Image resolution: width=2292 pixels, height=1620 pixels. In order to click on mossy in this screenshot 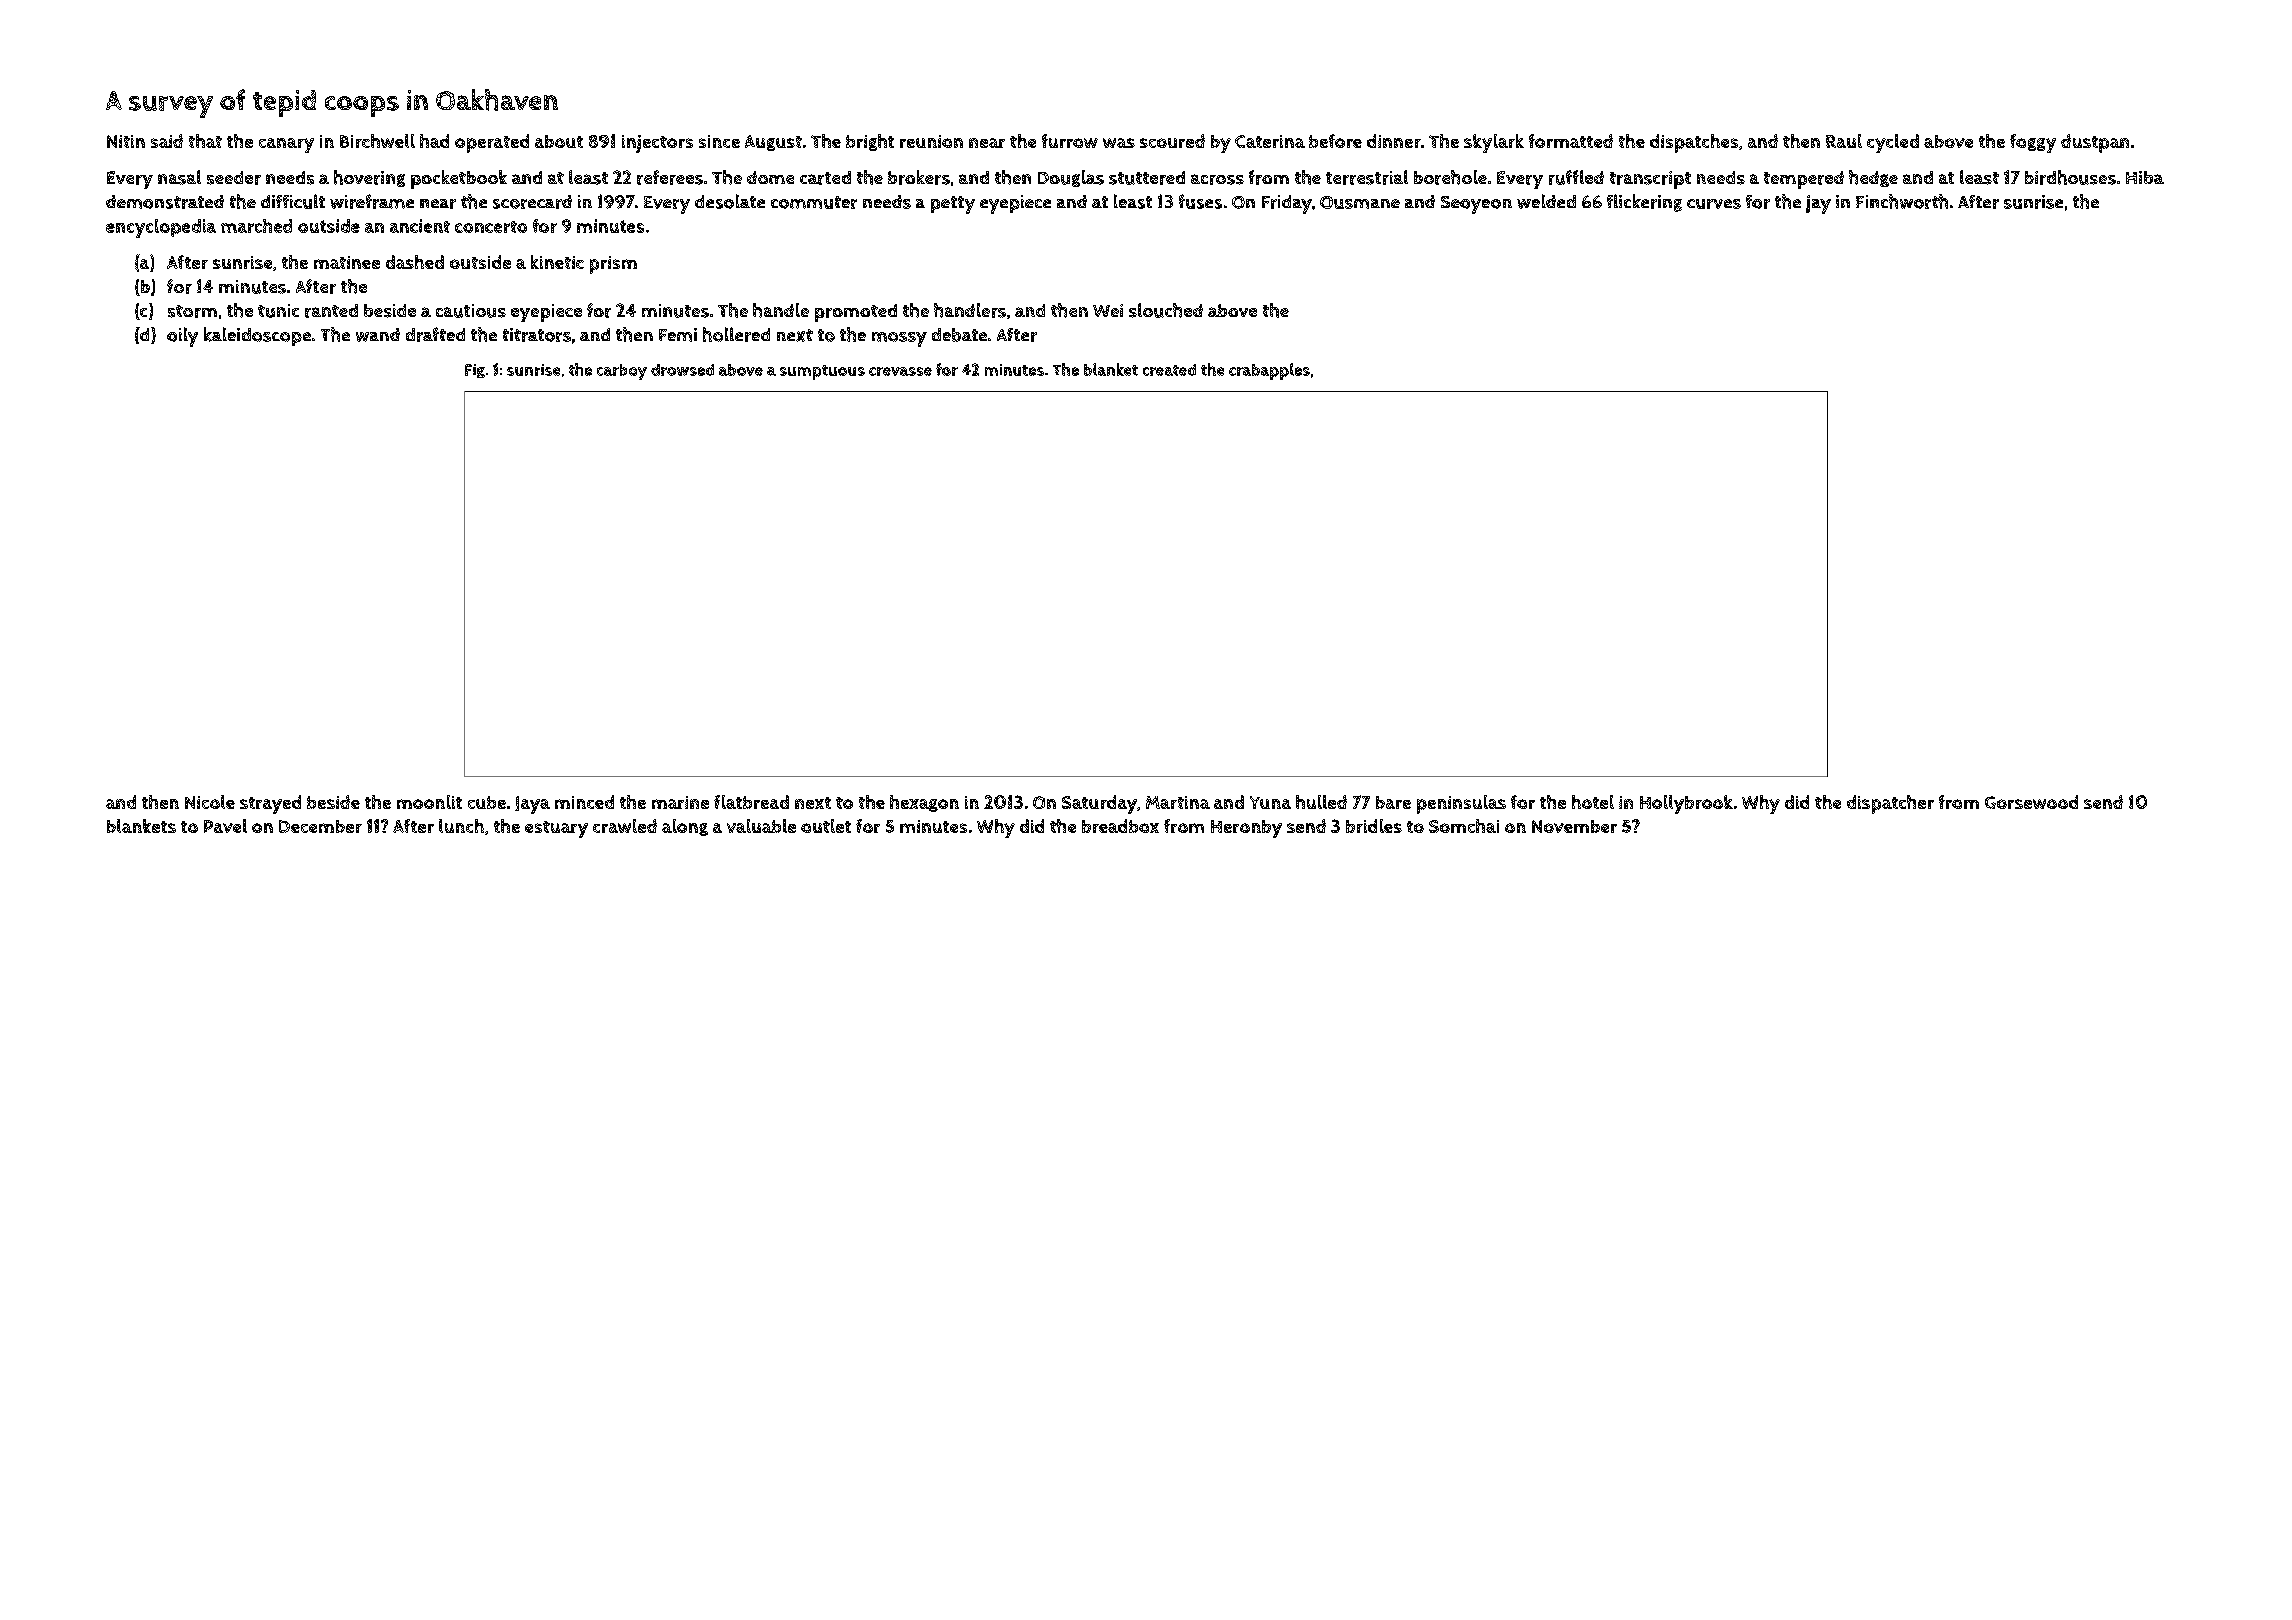, I will do `click(899, 339)`.
